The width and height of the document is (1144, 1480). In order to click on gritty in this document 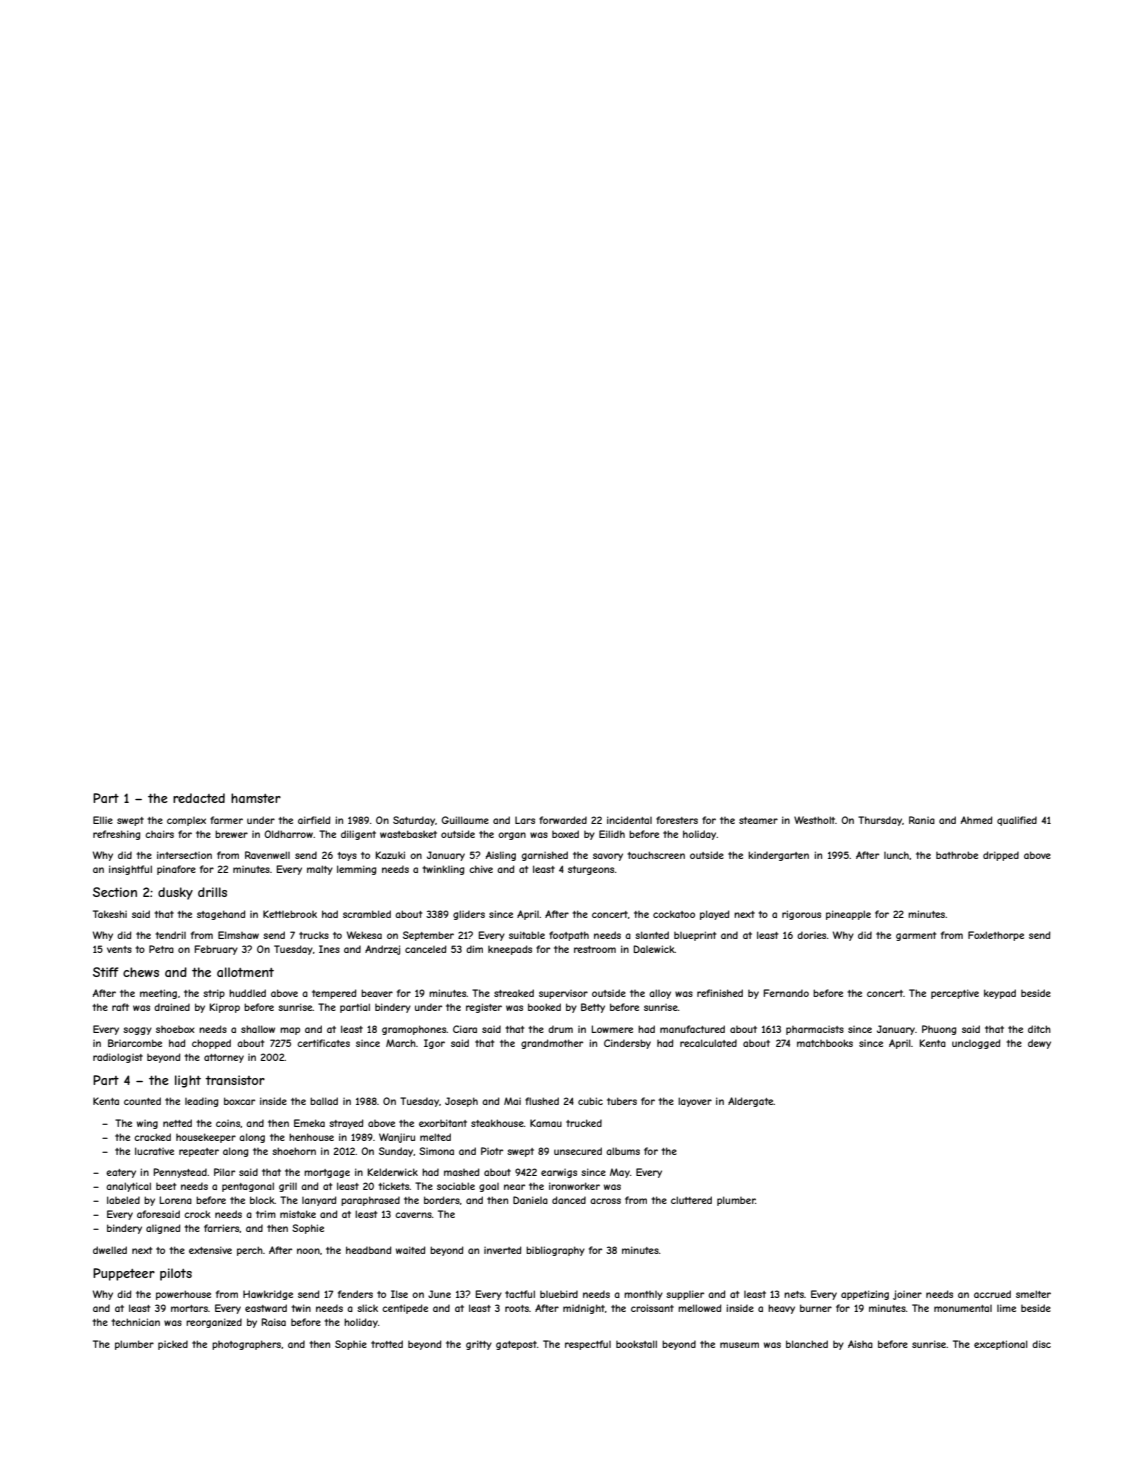, I will do `click(479, 1345)`.
